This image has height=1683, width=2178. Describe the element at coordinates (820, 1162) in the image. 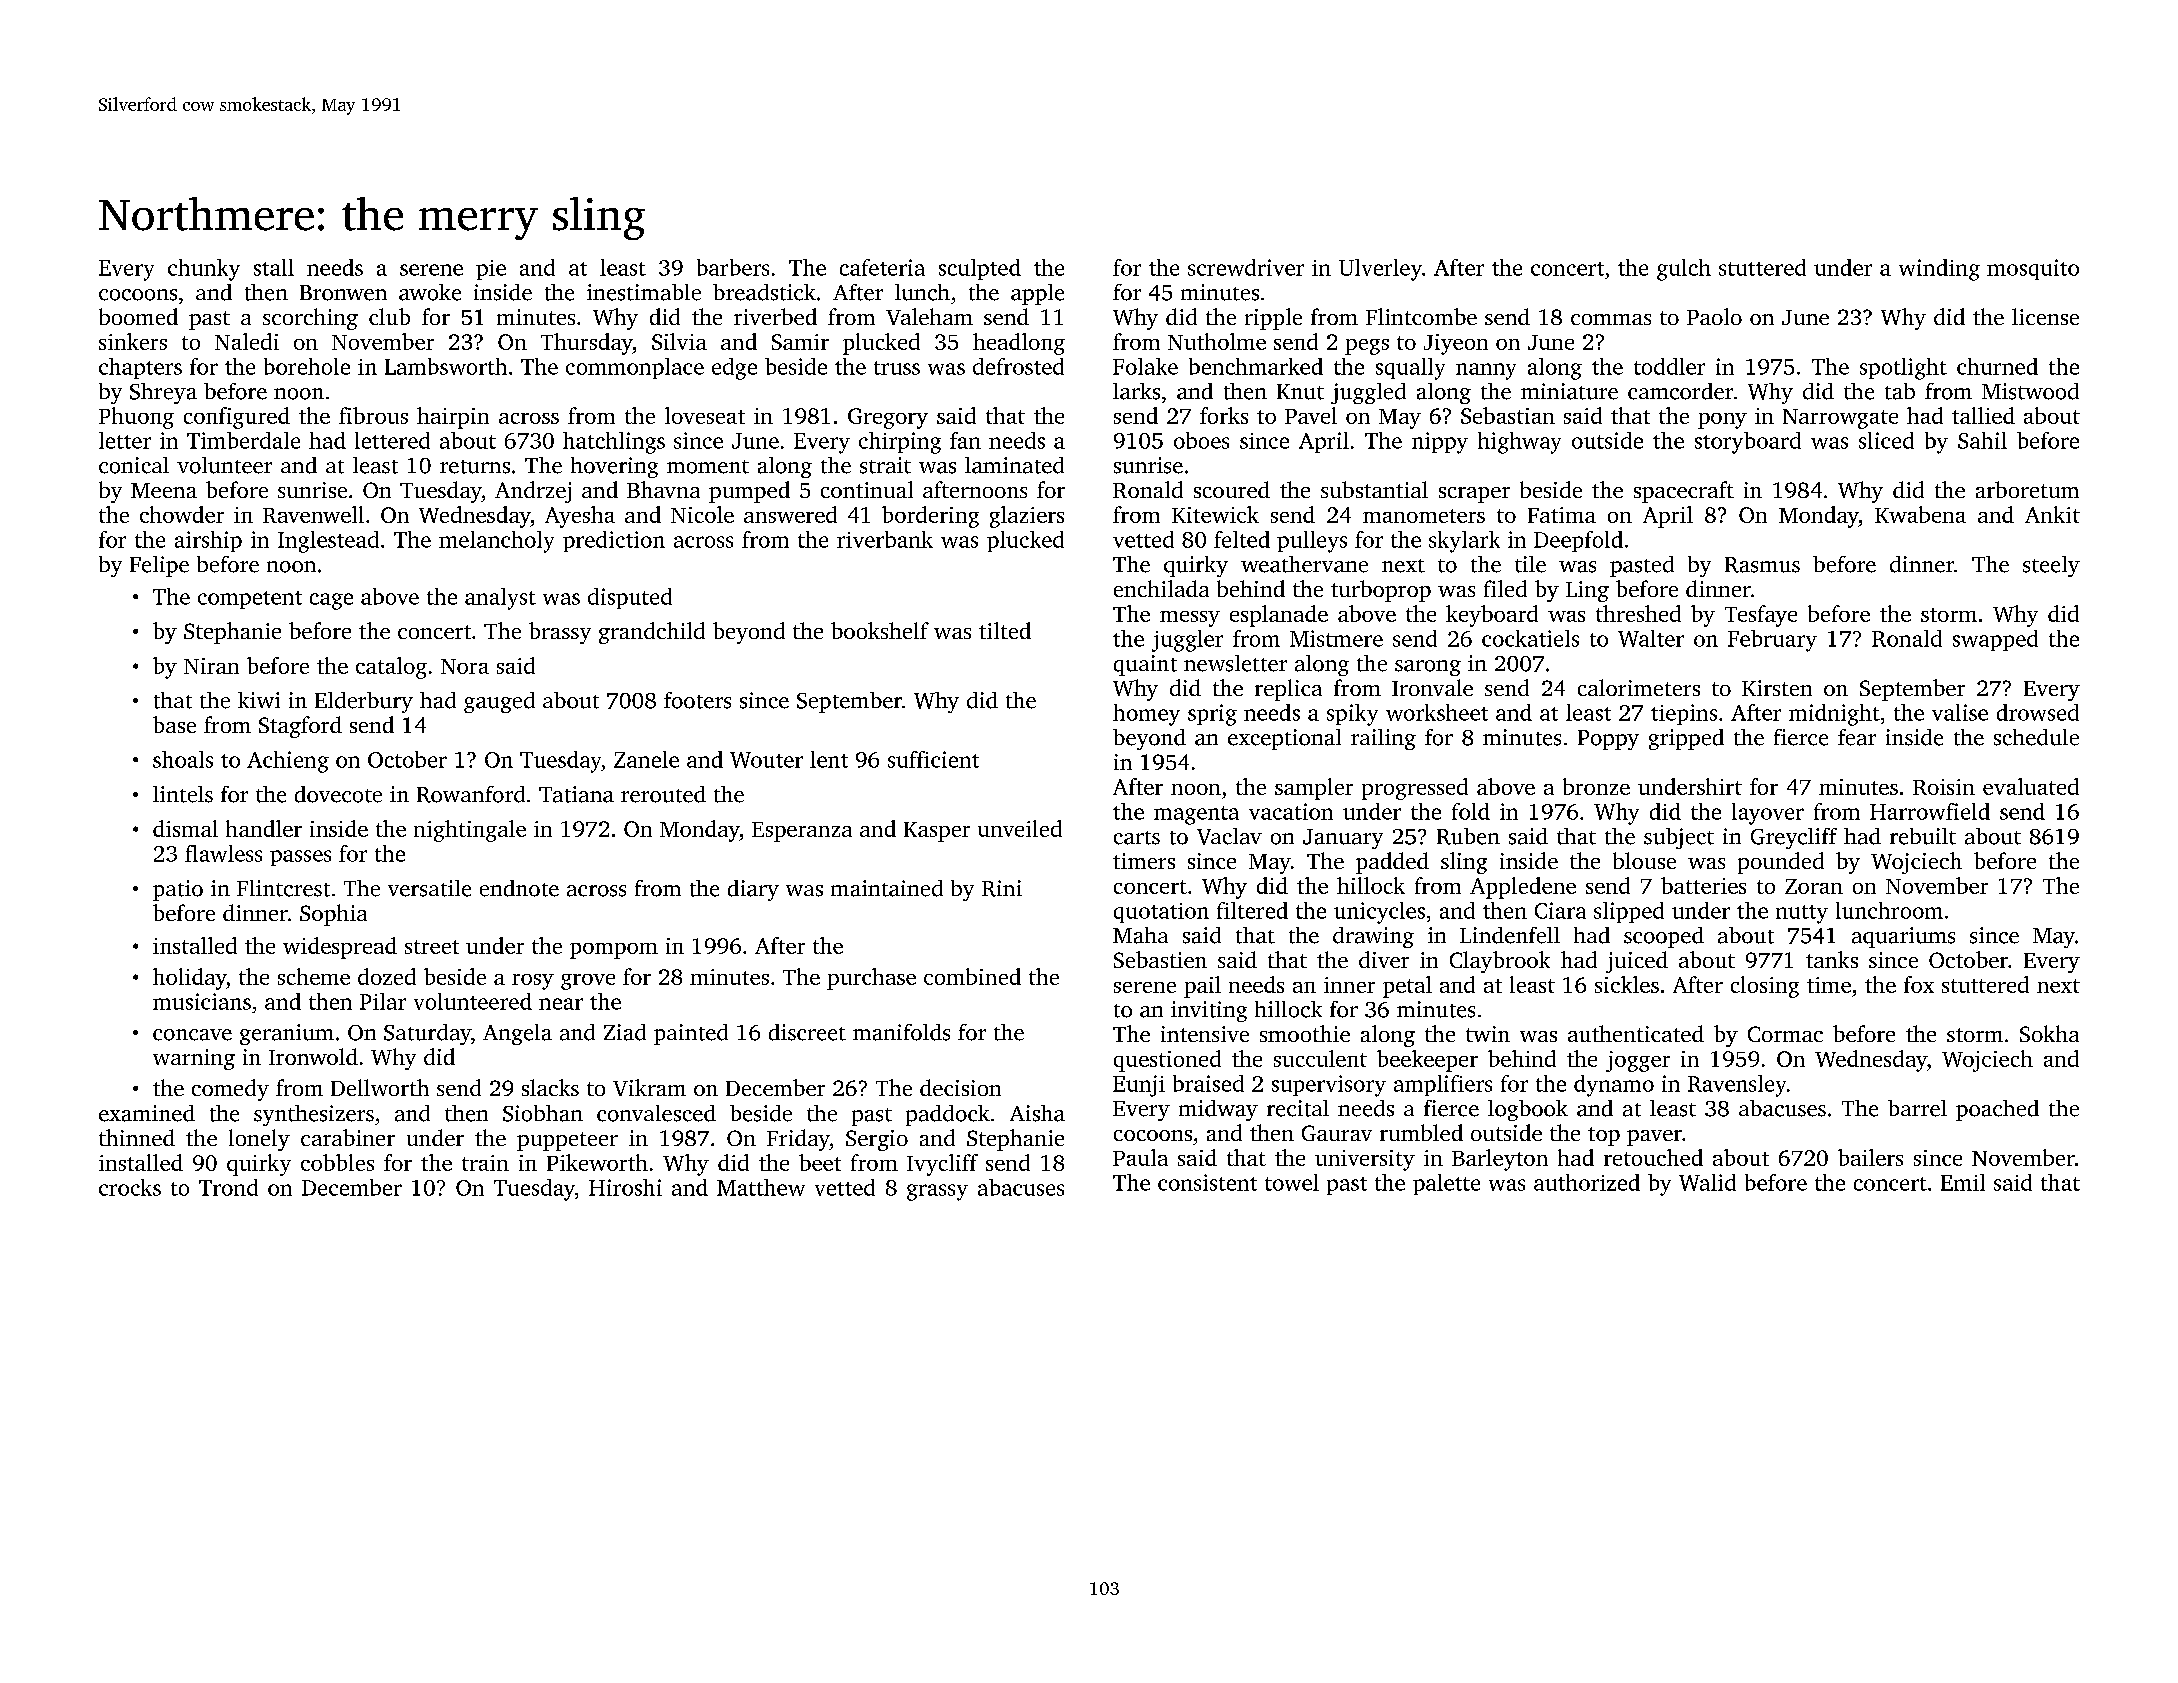

I see `beet` at that location.
